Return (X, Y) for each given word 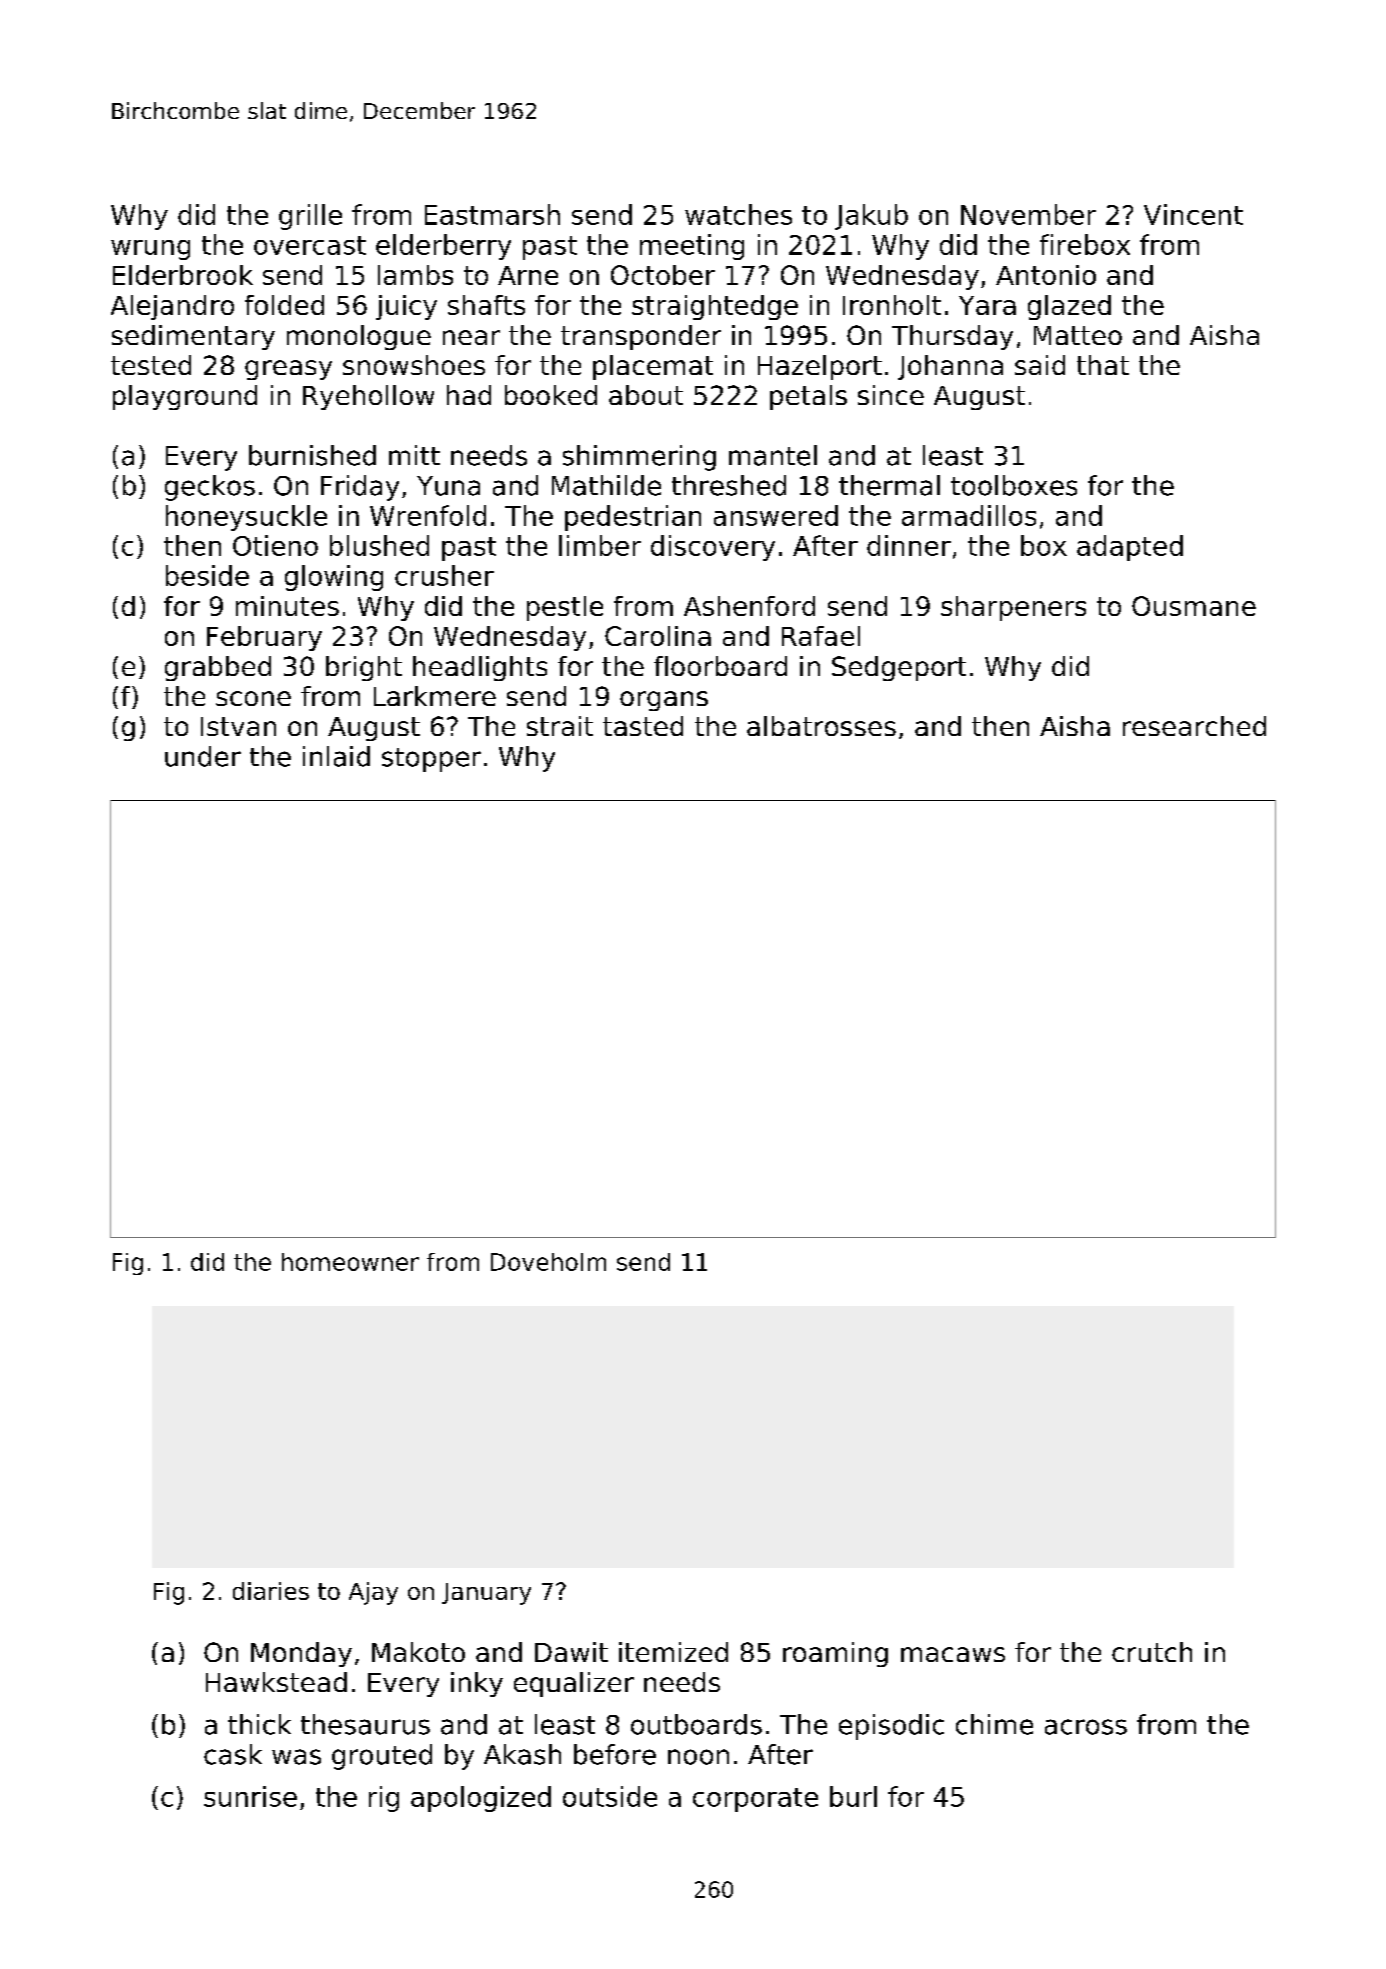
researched (1194, 726)
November (1028, 214)
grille (310, 217)
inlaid (336, 756)
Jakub (871, 217)
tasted (643, 726)
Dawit (571, 1652)
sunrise (250, 1796)
